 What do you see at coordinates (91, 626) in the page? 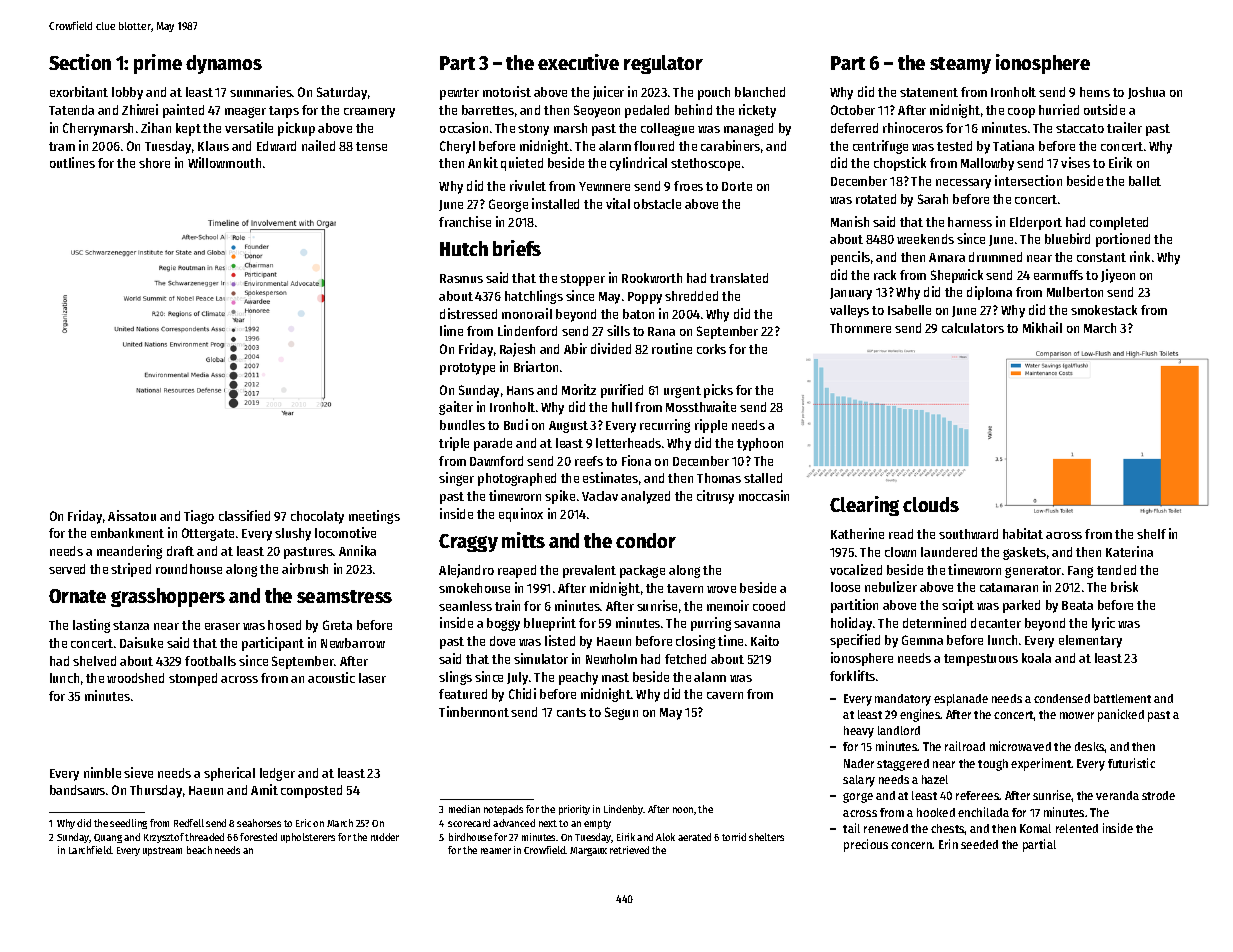
I see `lasting` at bounding box center [91, 626].
